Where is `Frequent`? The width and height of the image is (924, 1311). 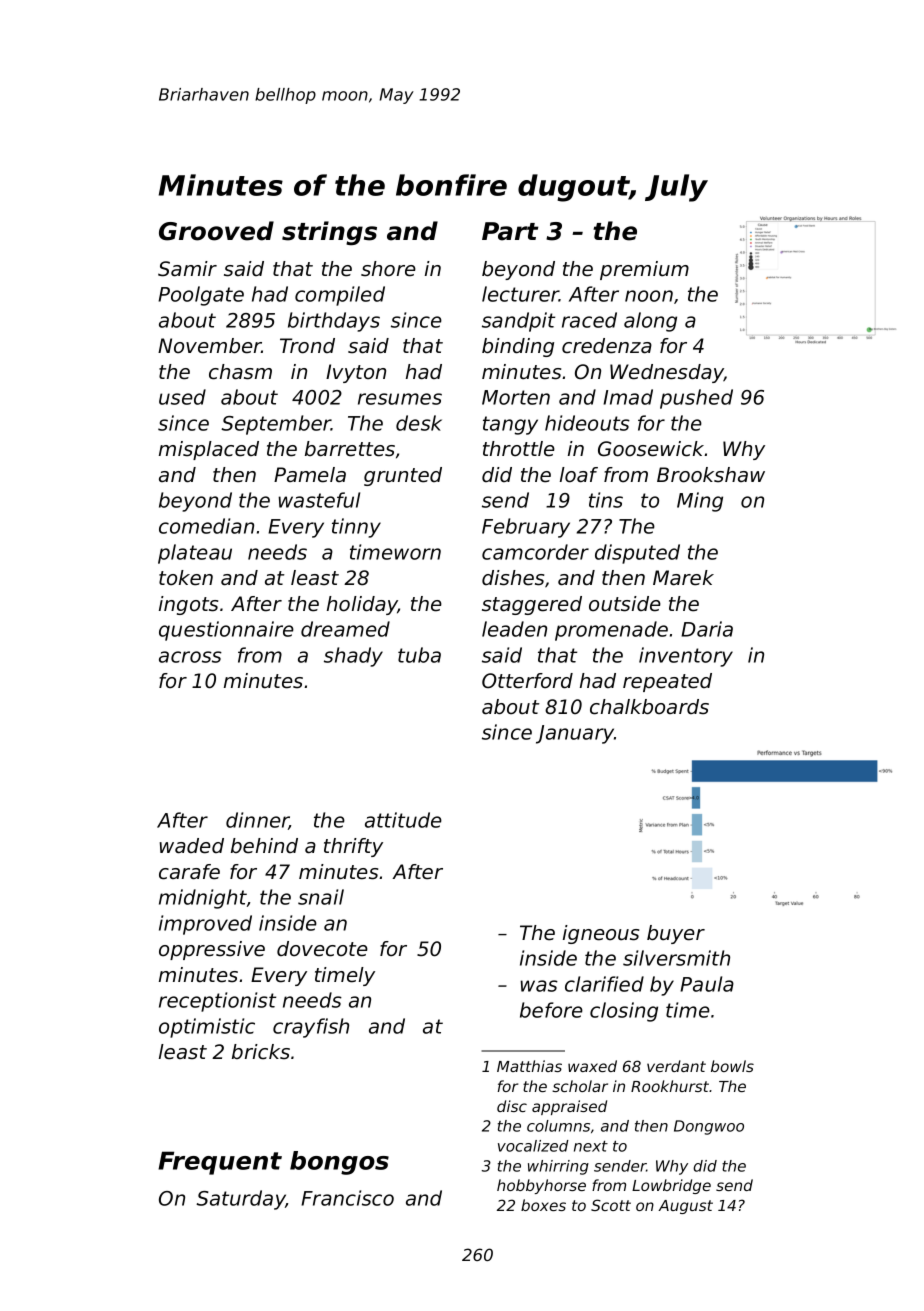 Frequent is located at coordinates (220, 1163).
